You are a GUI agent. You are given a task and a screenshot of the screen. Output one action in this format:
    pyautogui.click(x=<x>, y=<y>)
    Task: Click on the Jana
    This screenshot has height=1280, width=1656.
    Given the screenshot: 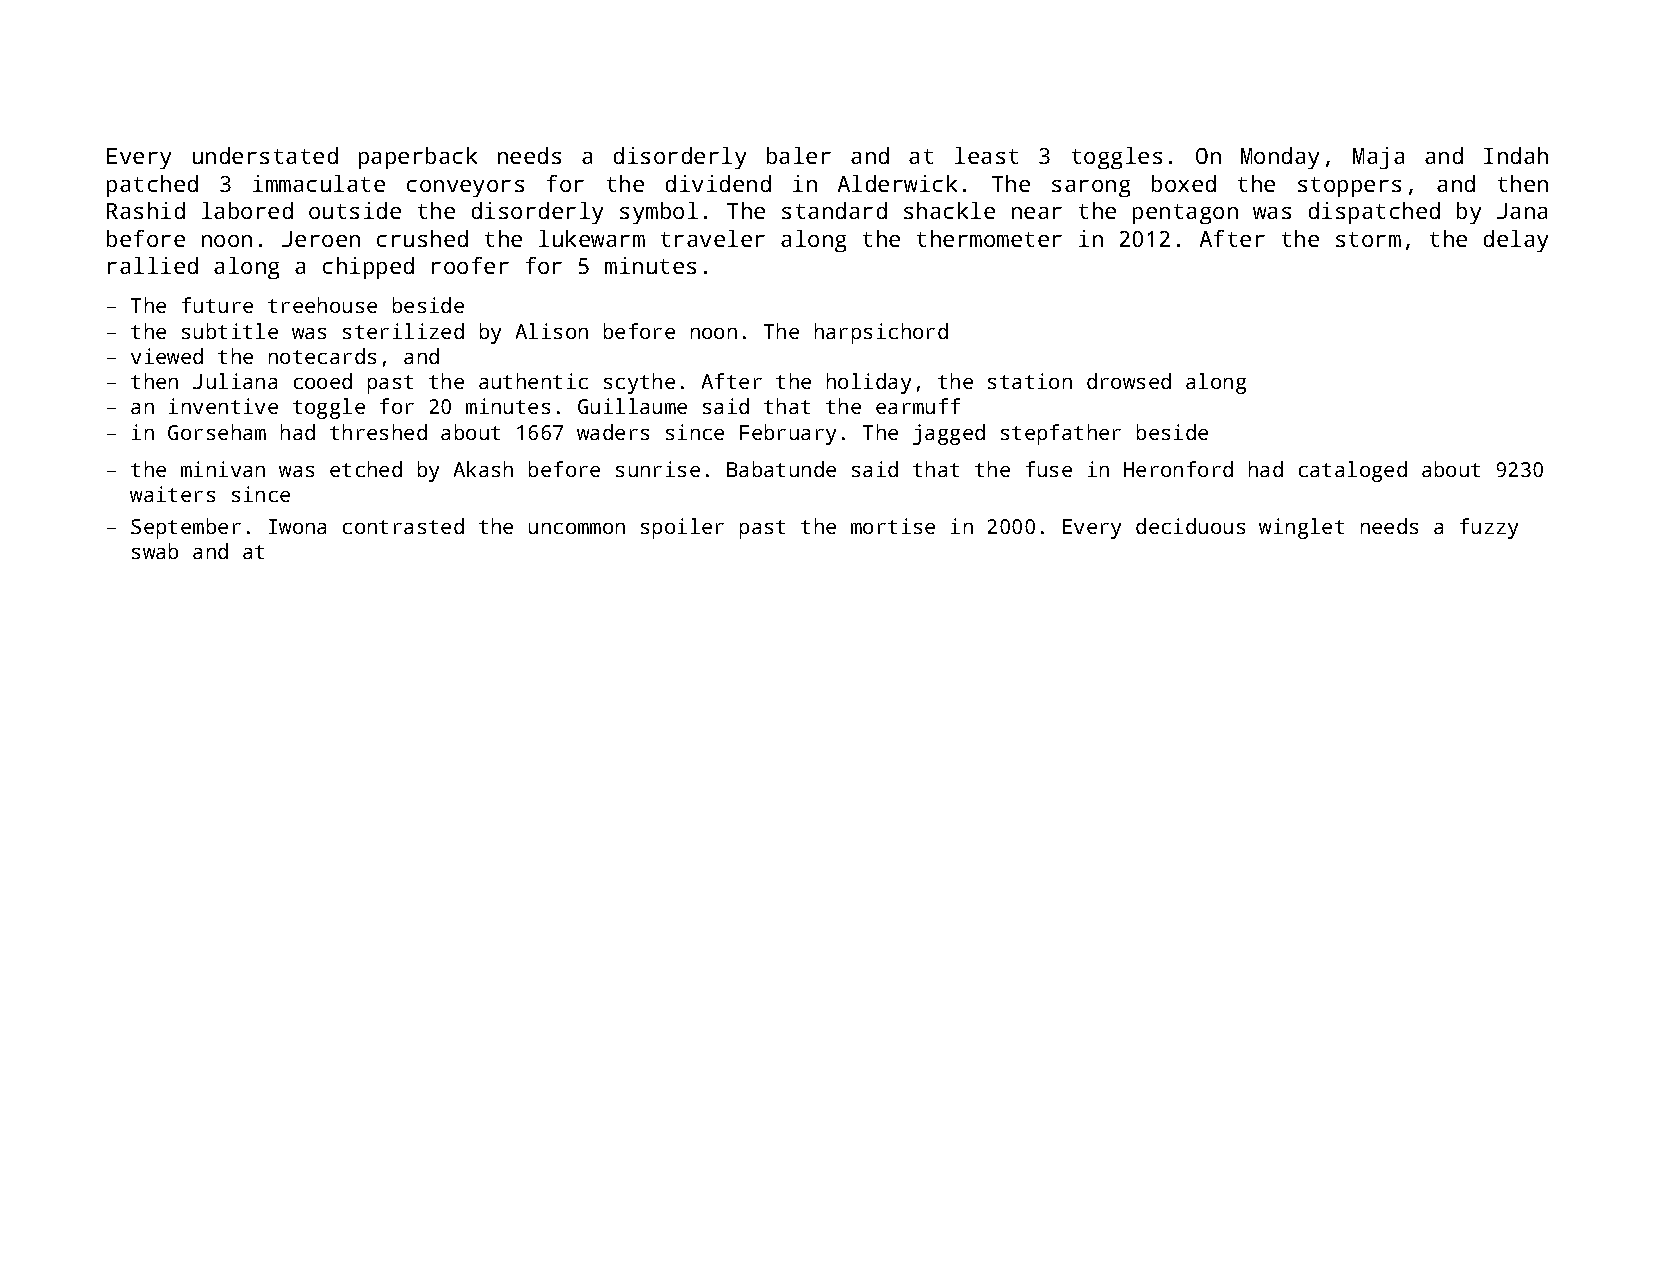 What is the action you would take?
    pyautogui.click(x=1522, y=211)
